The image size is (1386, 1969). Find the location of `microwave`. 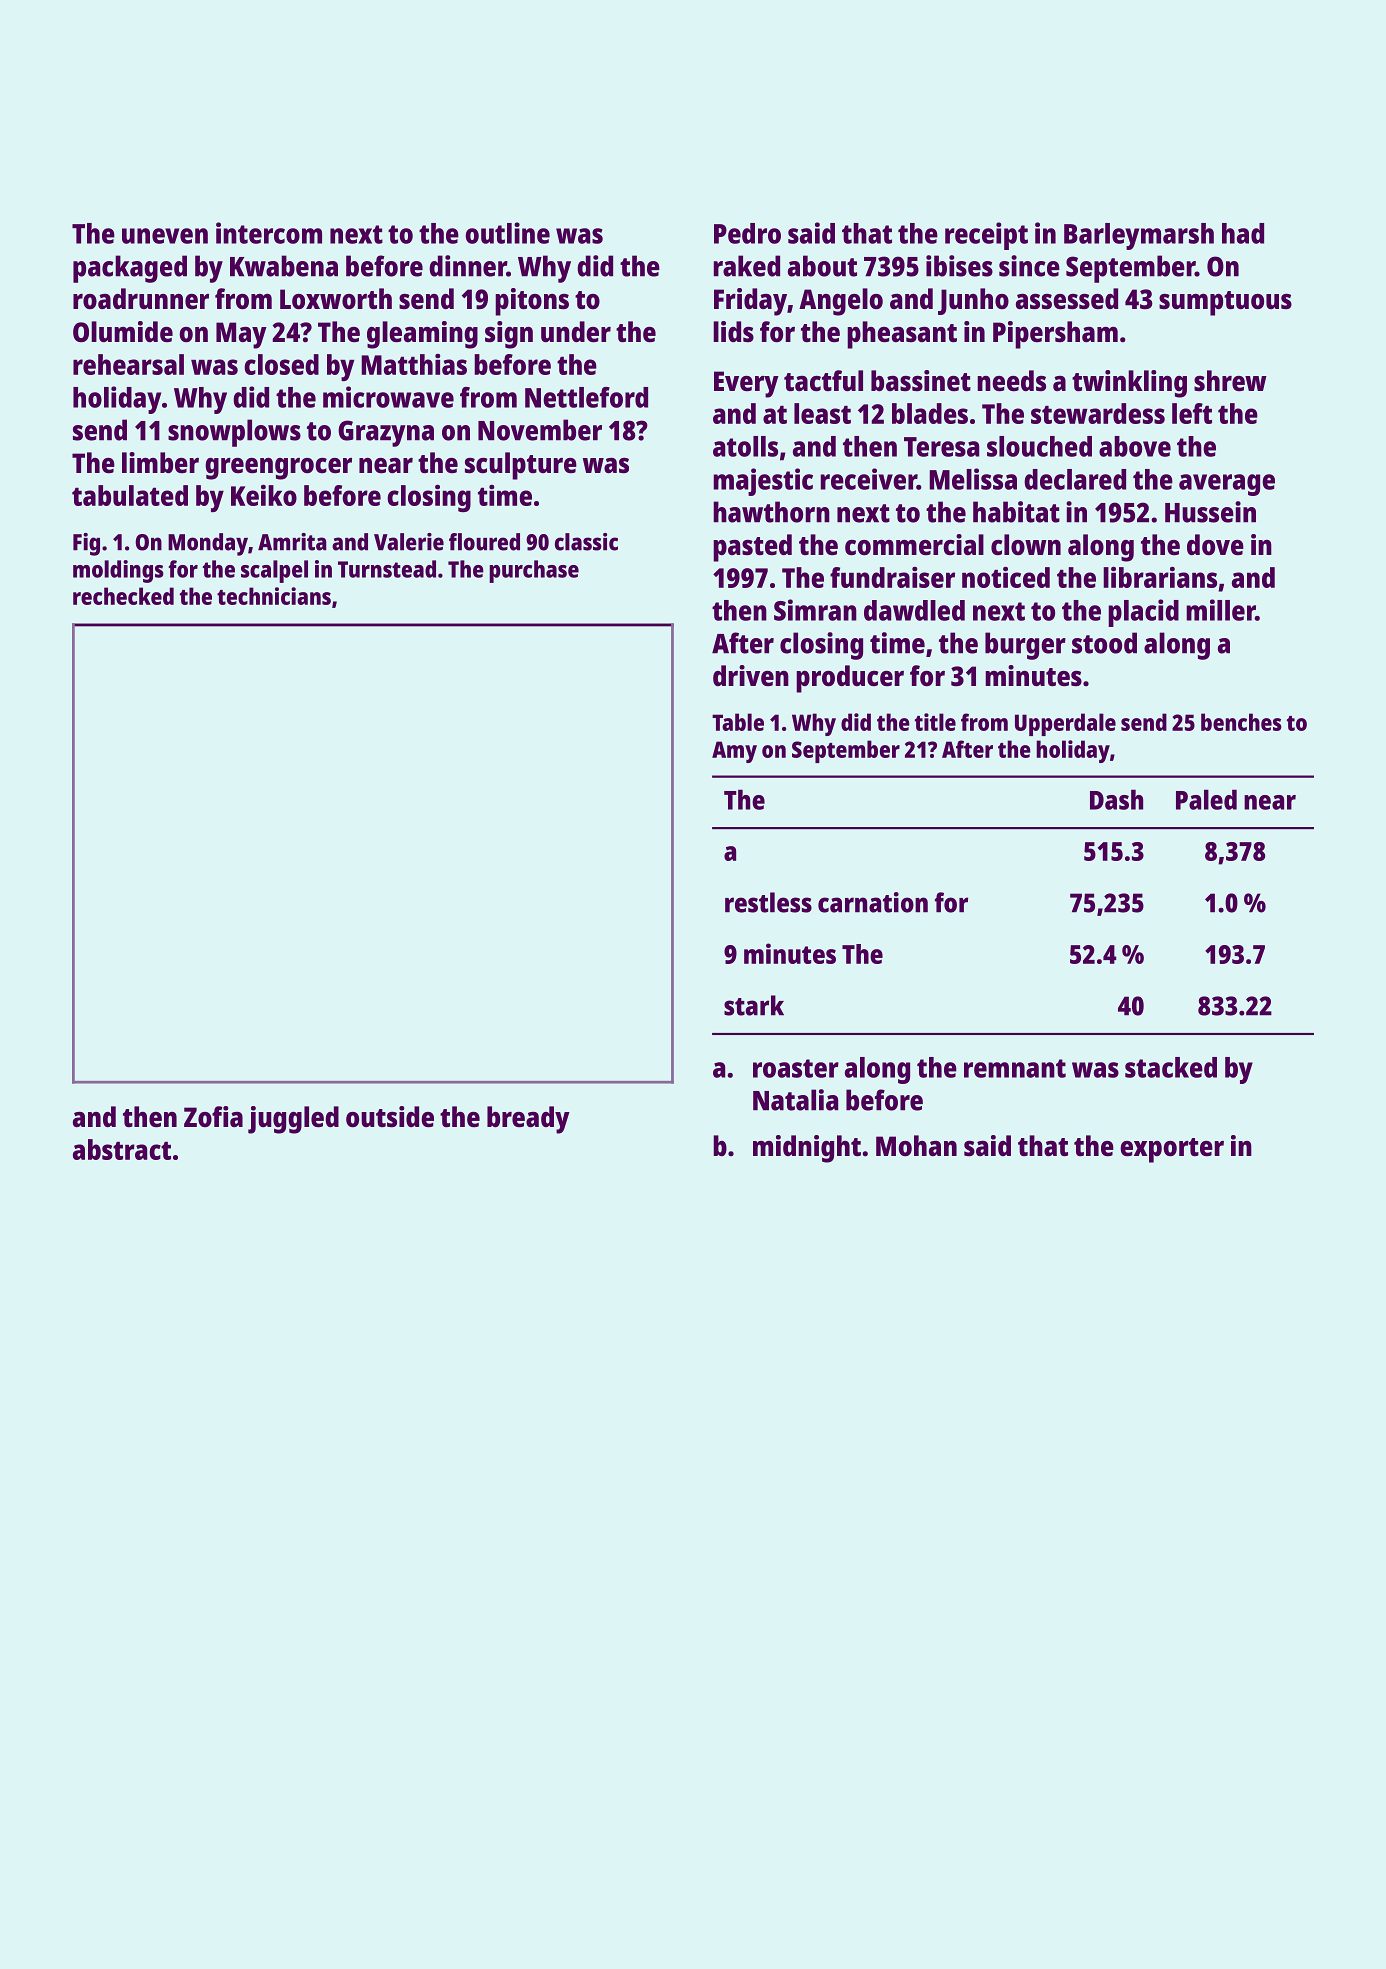

microwave is located at coordinates (388, 397).
